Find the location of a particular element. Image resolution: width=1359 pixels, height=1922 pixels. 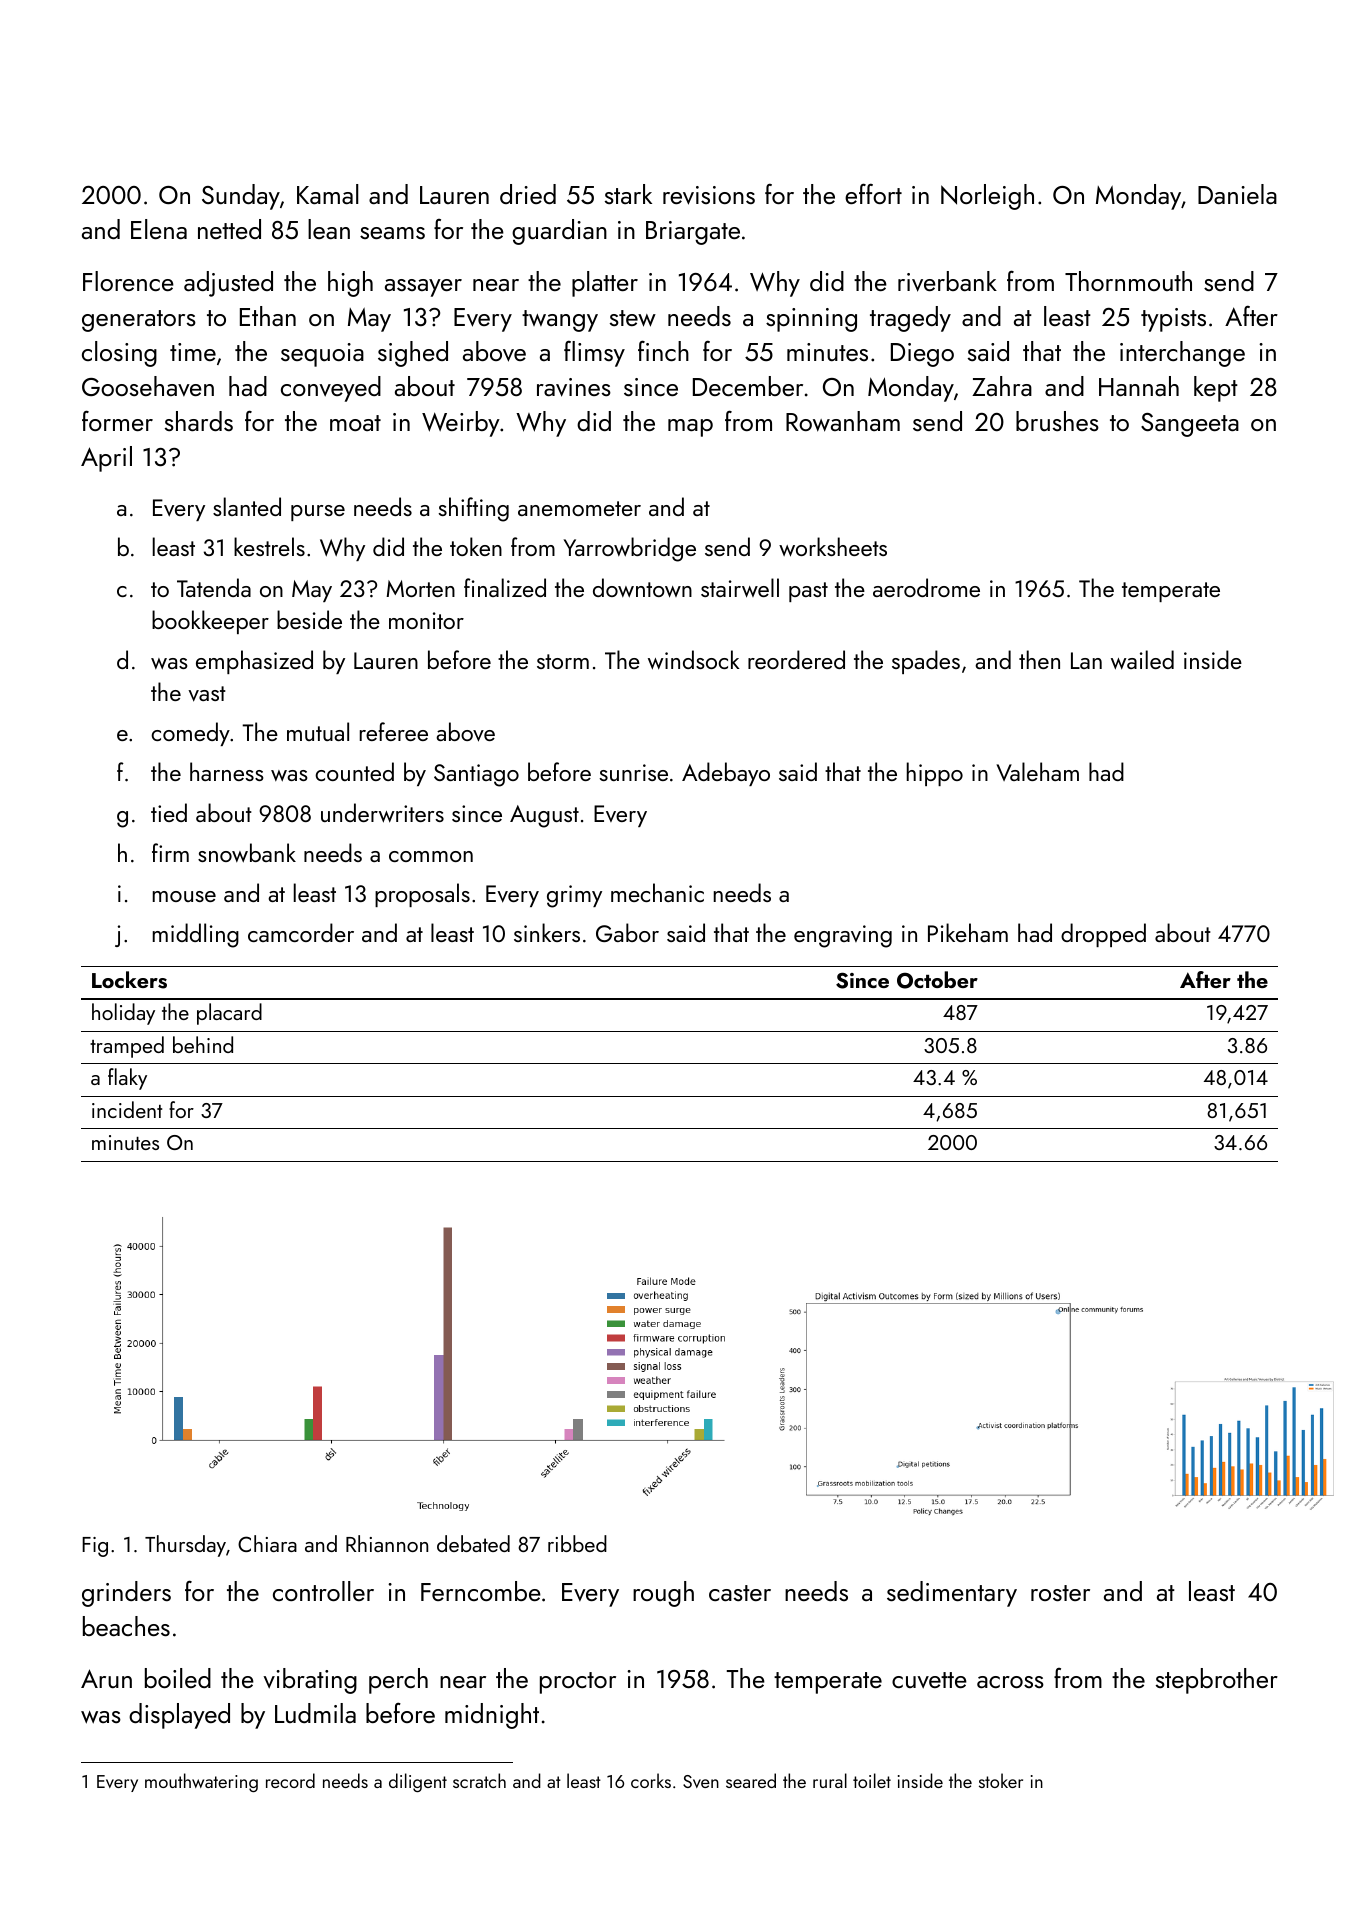

Kamal is located at coordinates (327, 194).
